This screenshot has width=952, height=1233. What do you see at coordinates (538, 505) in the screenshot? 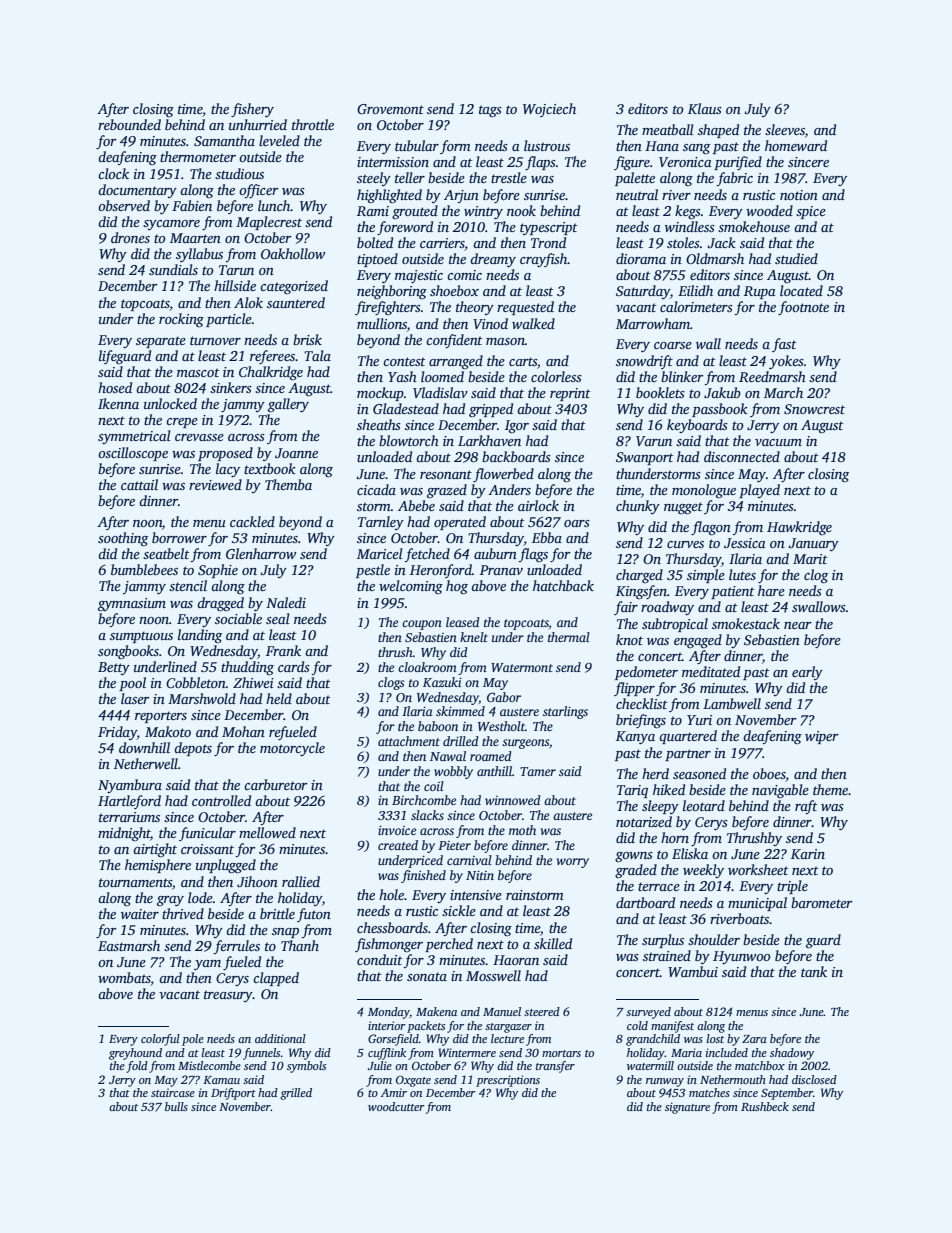
I see `airlock` at bounding box center [538, 505].
